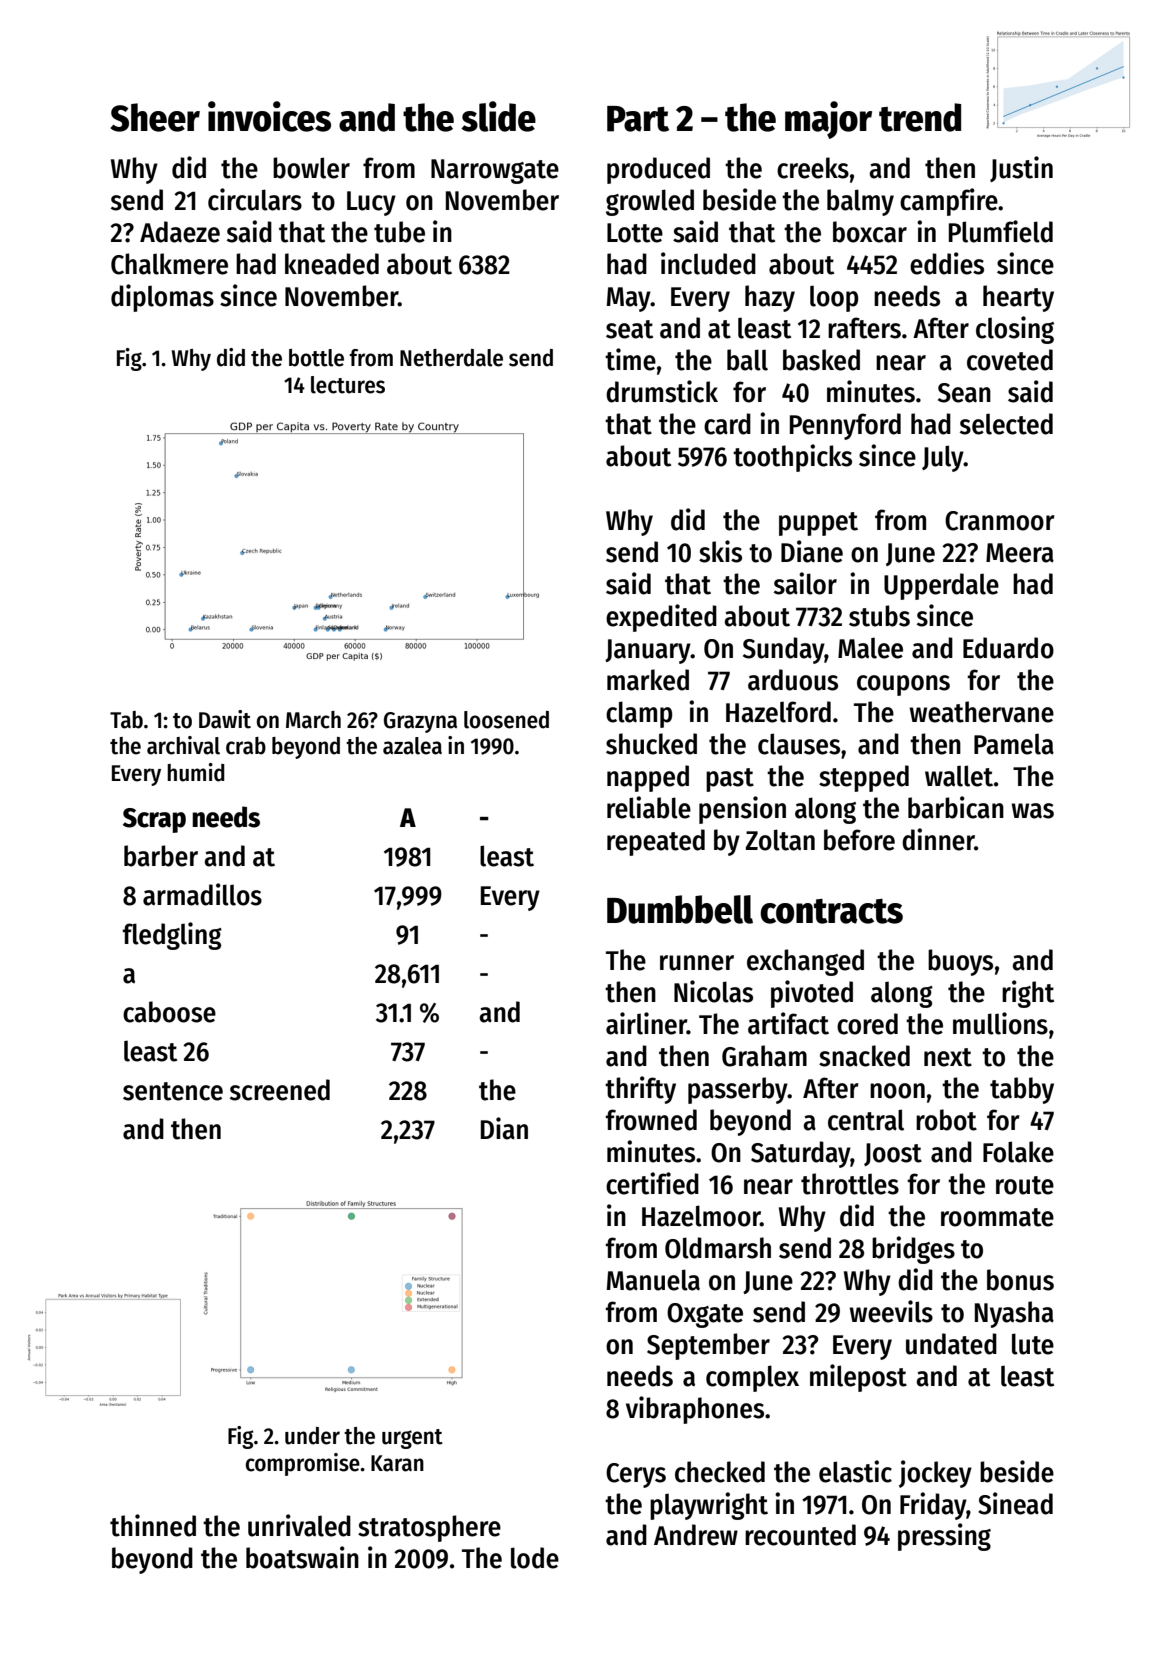 This document has width=1165, height=1654. I want to click on Part, so click(638, 119).
